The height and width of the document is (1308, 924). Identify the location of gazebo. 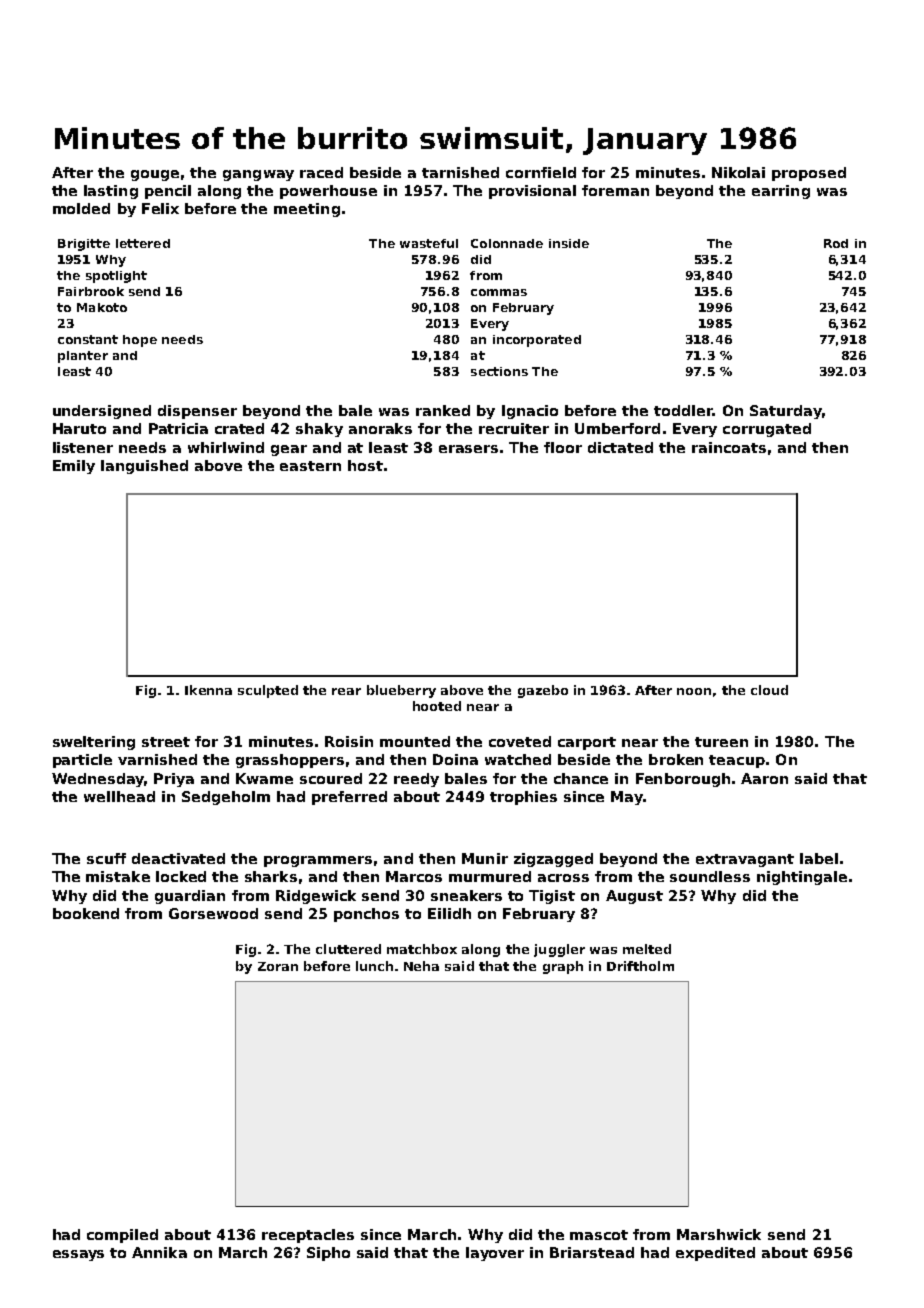
(543, 691).
